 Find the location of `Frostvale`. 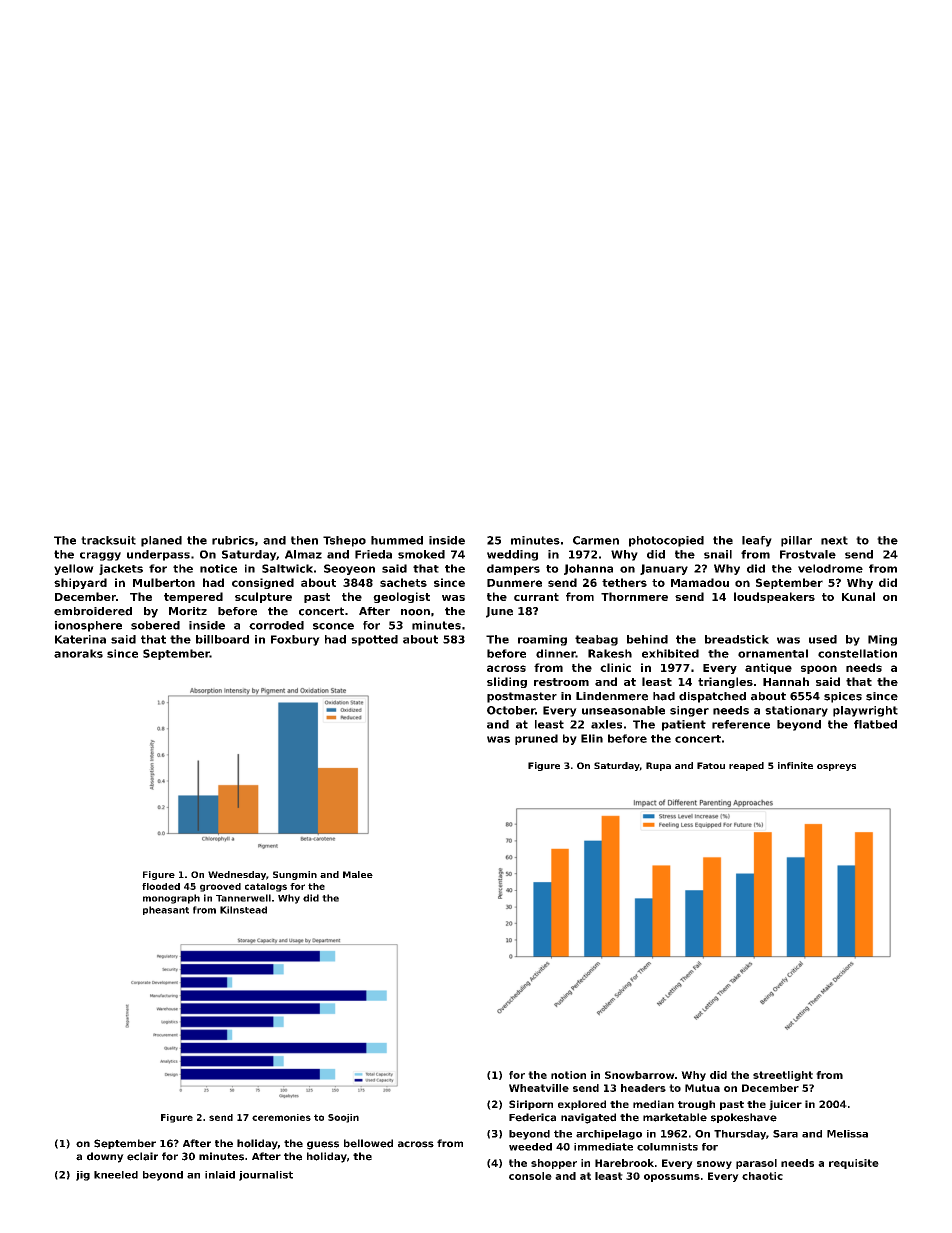

Frostvale is located at coordinates (808, 554).
